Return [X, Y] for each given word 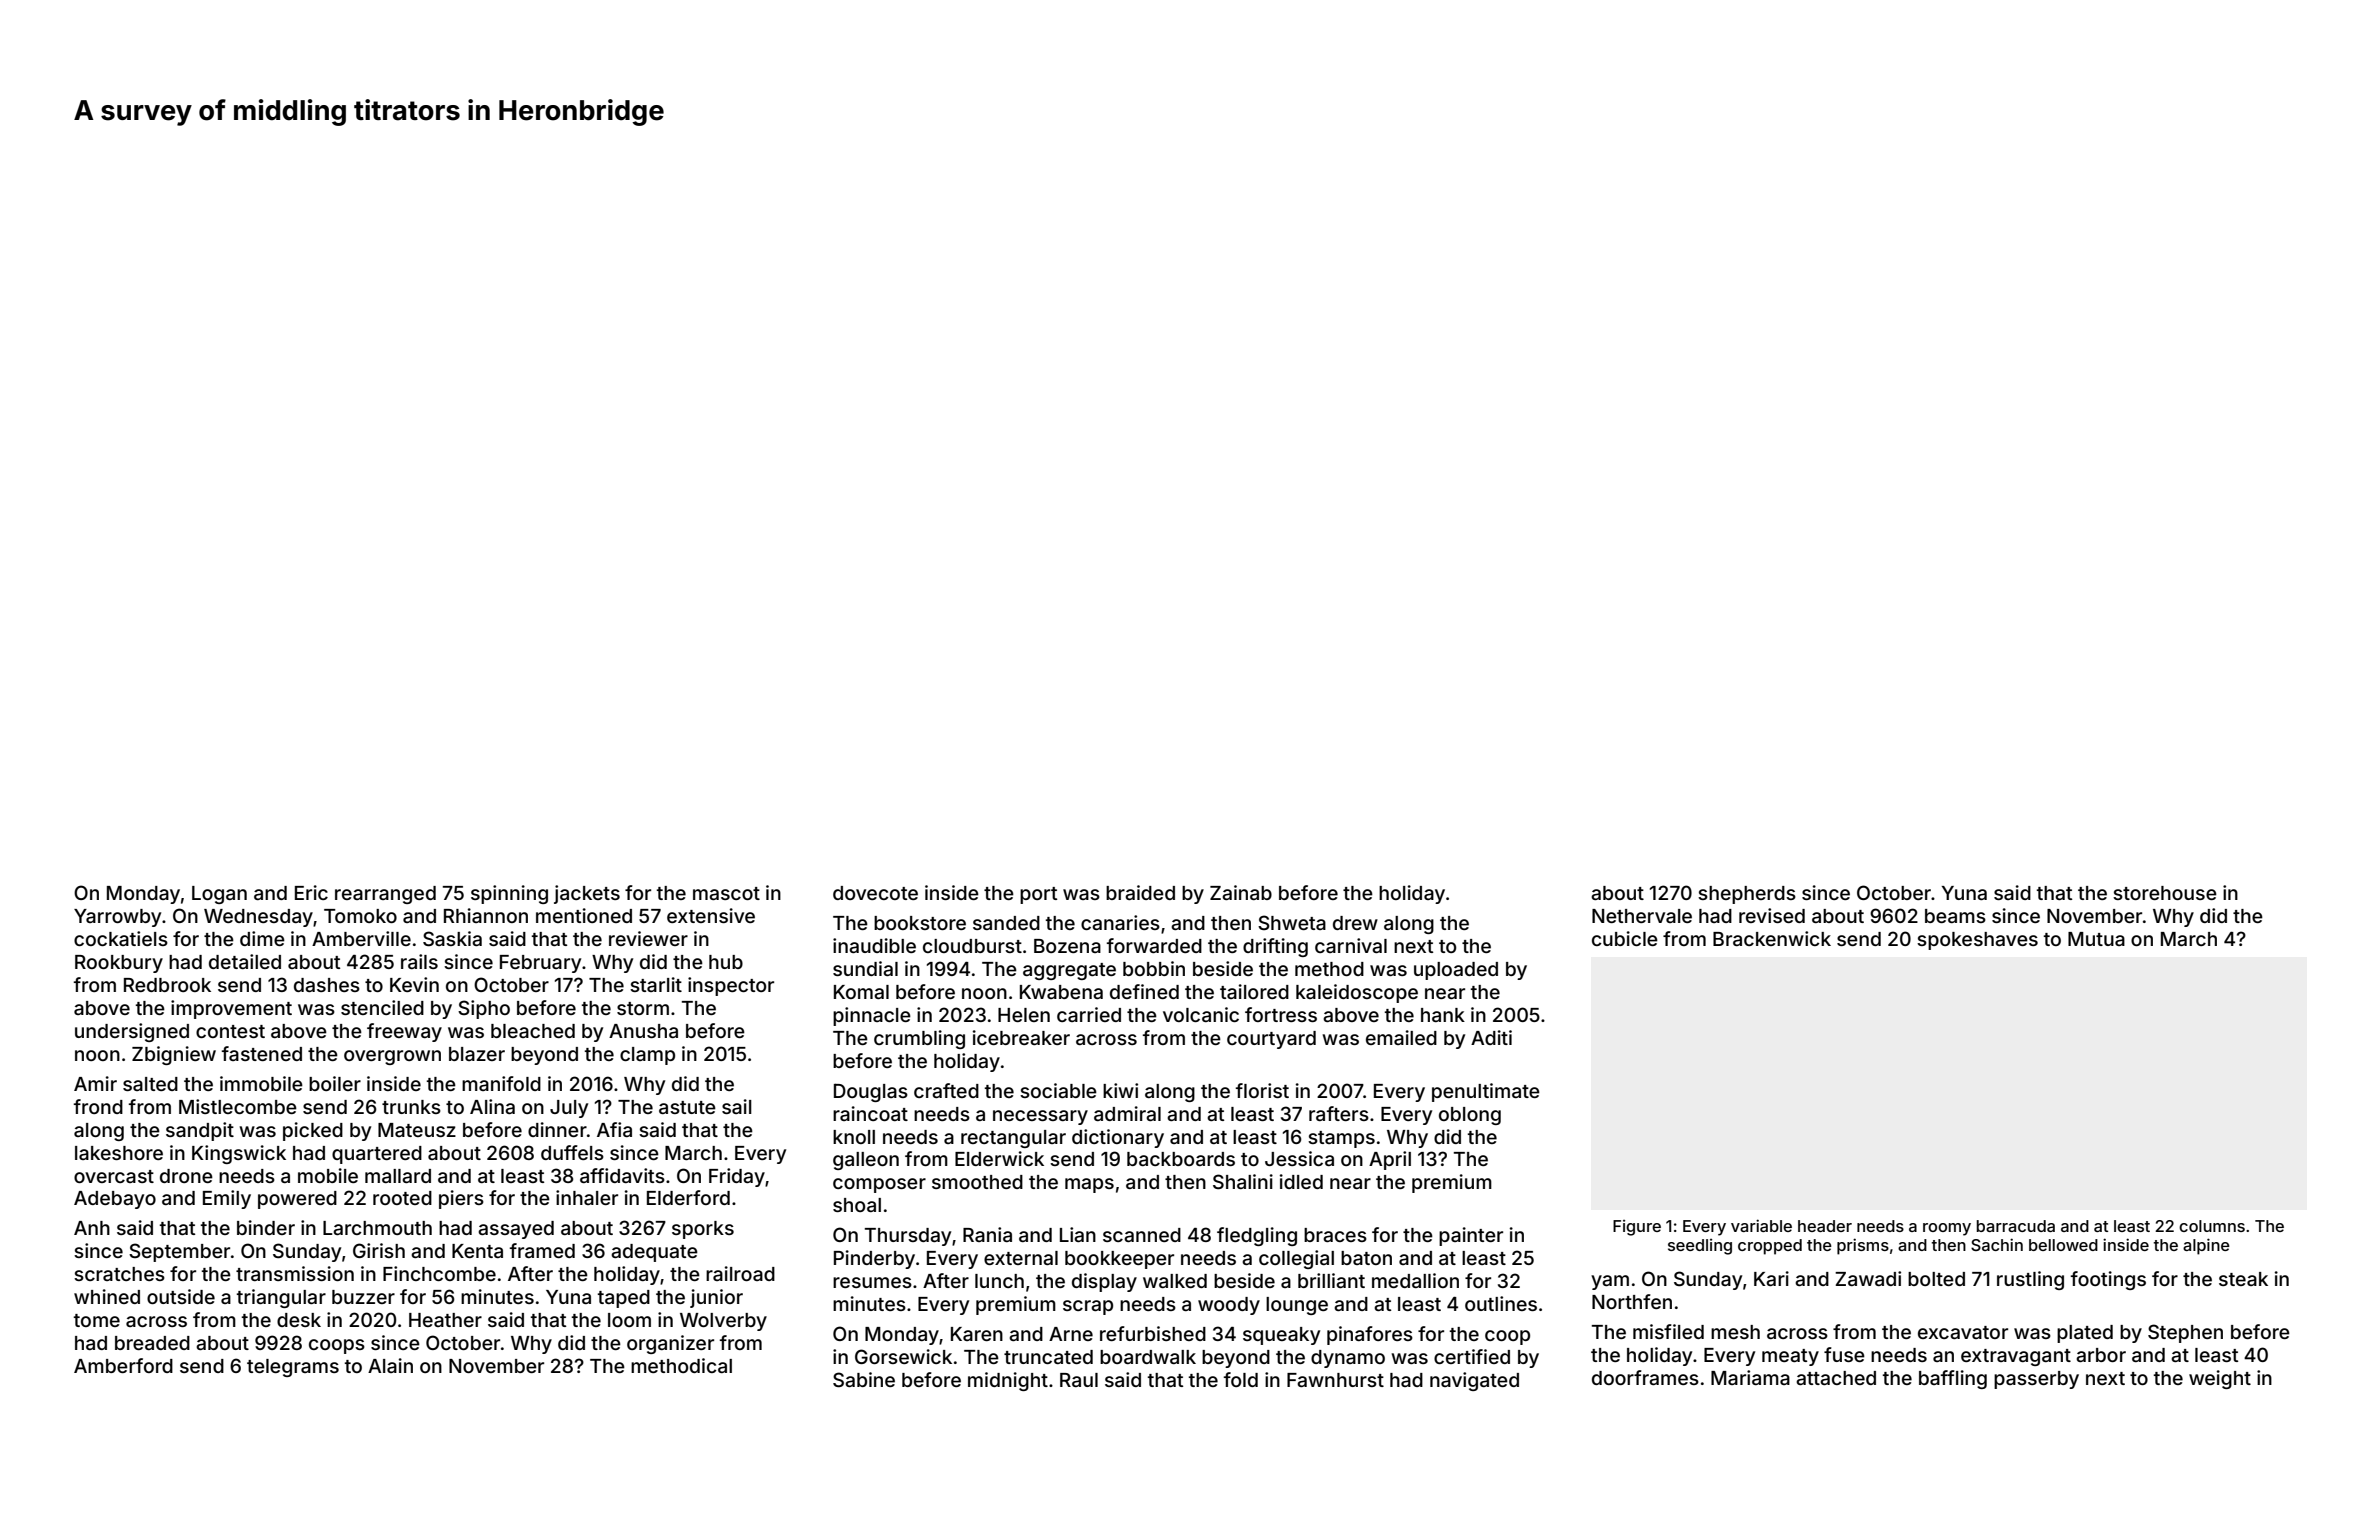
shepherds [1747, 895]
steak [2243, 1279]
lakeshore [119, 1153]
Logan [219, 895]
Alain [390, 1365]
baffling [1953, 1379]
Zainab [1241, 892]
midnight [1008, 1381]
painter [1471, 1236]
